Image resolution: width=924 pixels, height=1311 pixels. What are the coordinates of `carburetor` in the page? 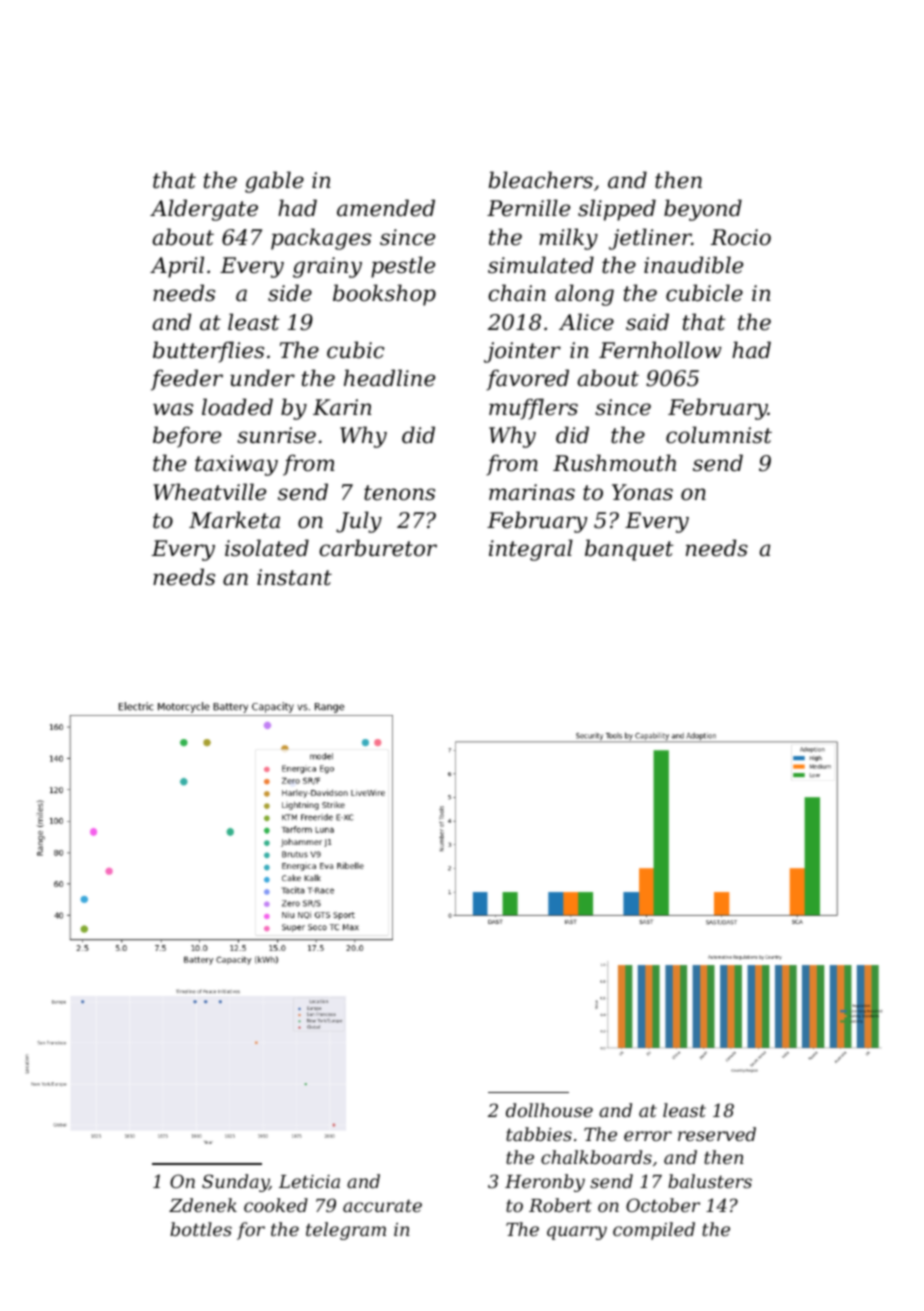 It's located at (378, 548).
